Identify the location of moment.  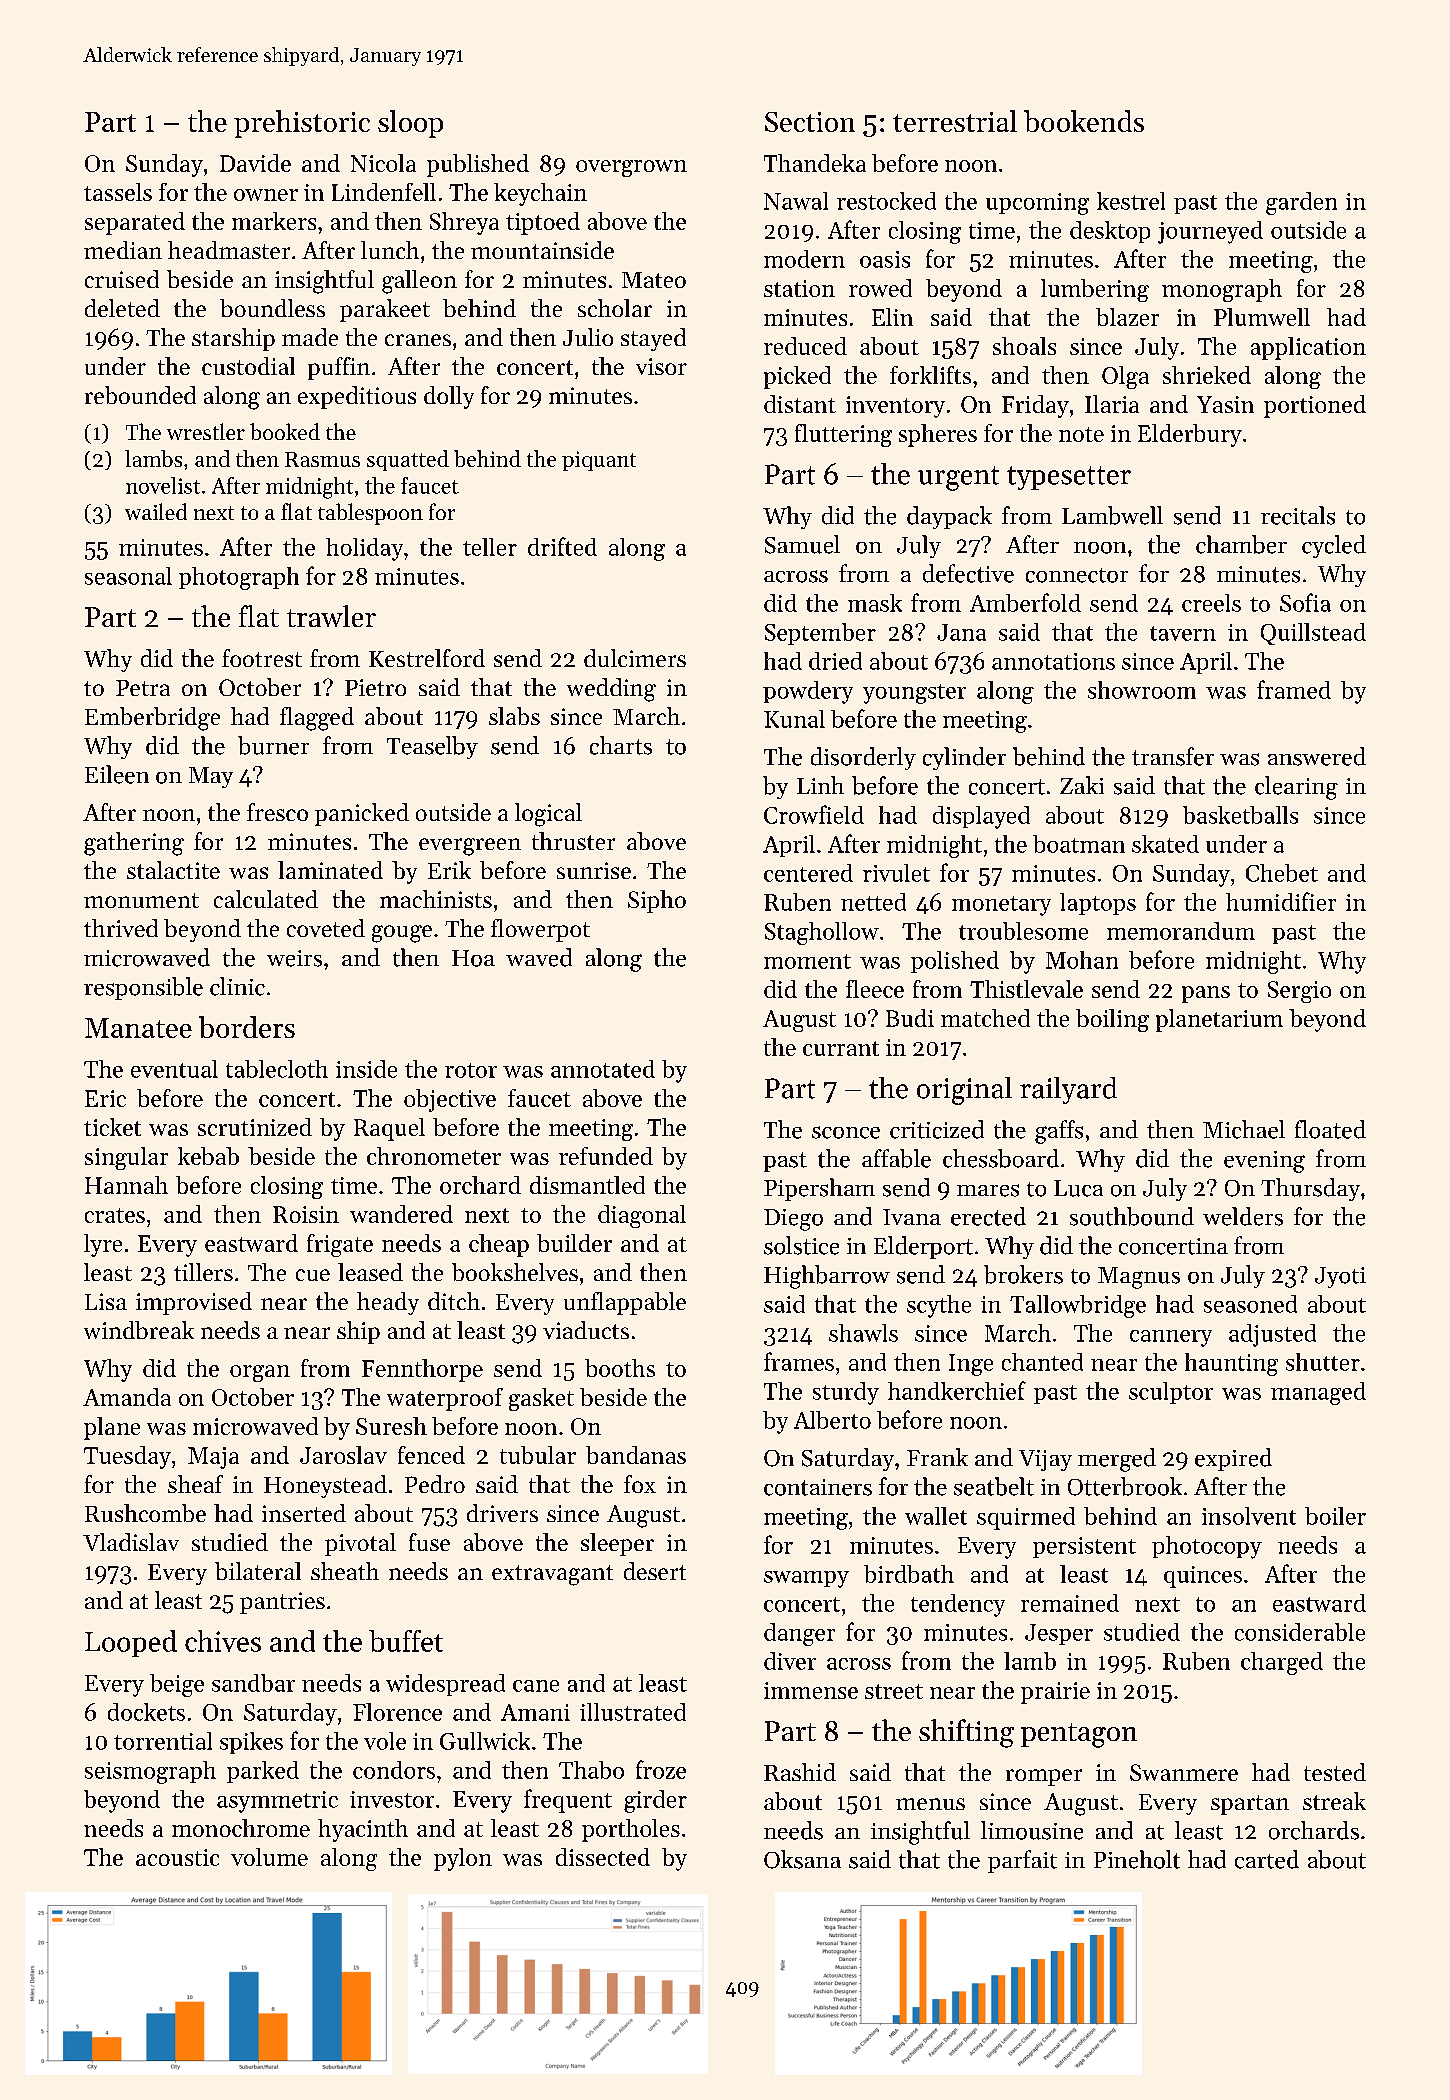
(807, 961).
